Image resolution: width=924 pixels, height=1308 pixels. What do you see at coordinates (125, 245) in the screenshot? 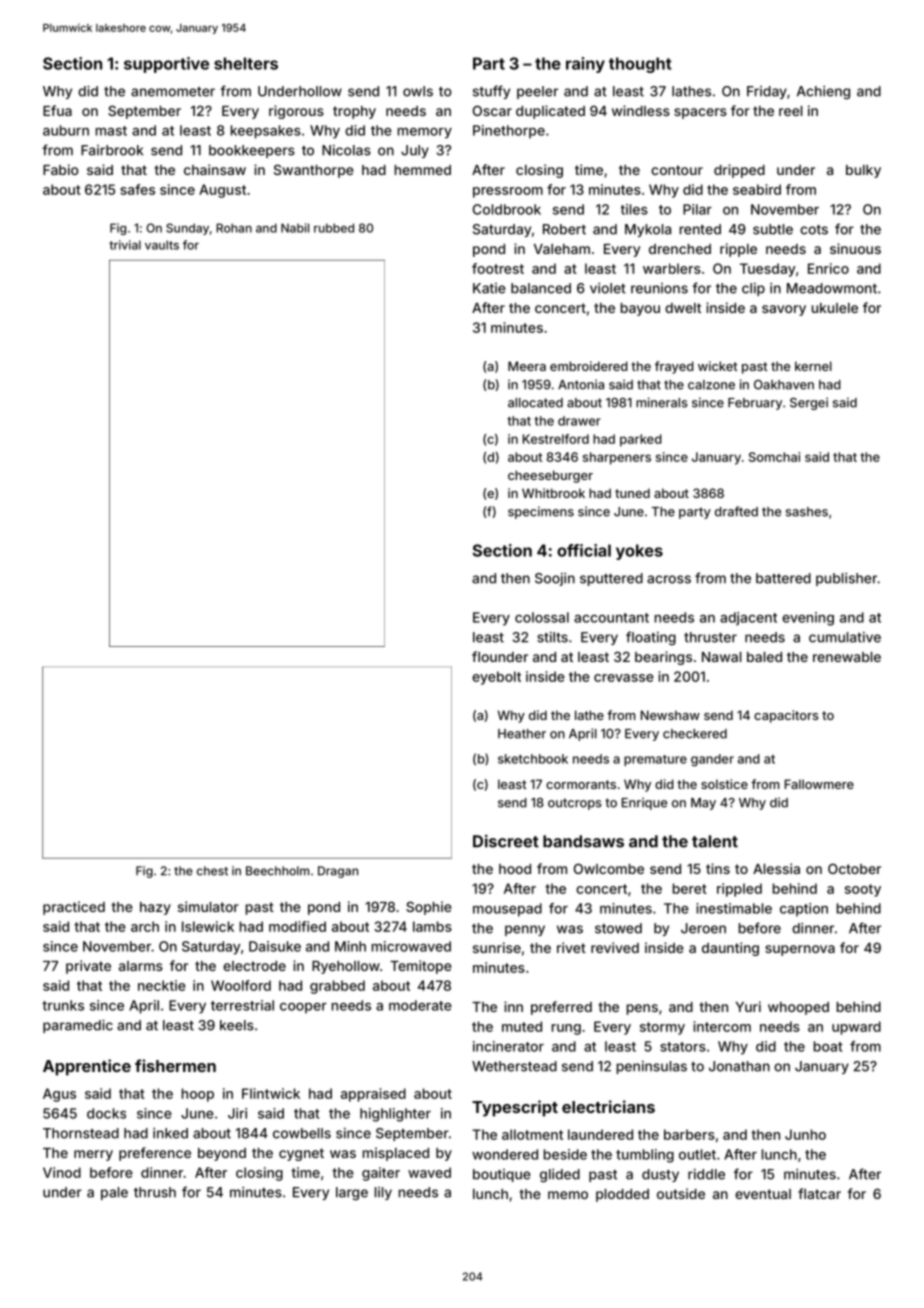
I see `trivial` at bounding box center [125, 245].
